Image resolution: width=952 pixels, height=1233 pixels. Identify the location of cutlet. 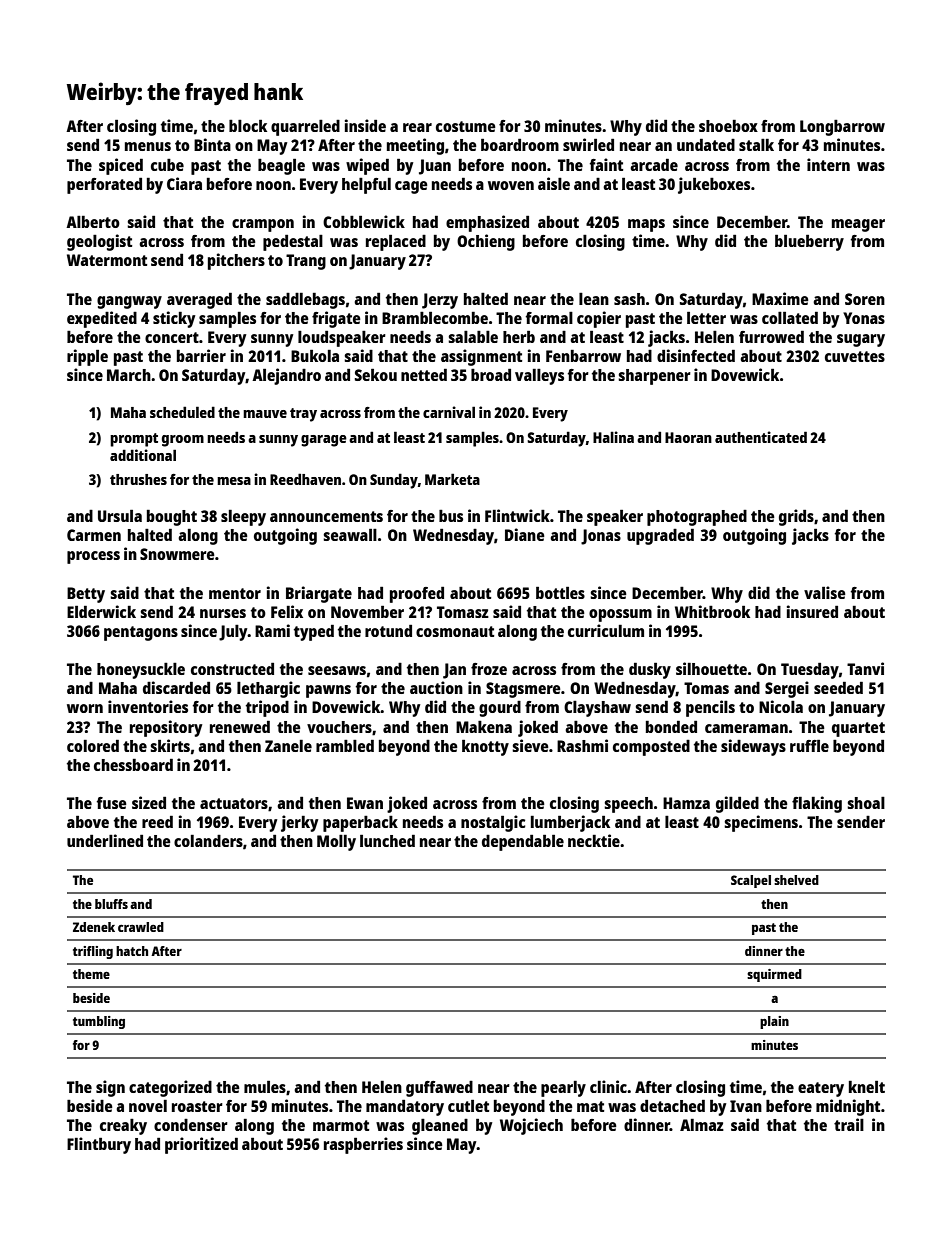
(468, 1105).
